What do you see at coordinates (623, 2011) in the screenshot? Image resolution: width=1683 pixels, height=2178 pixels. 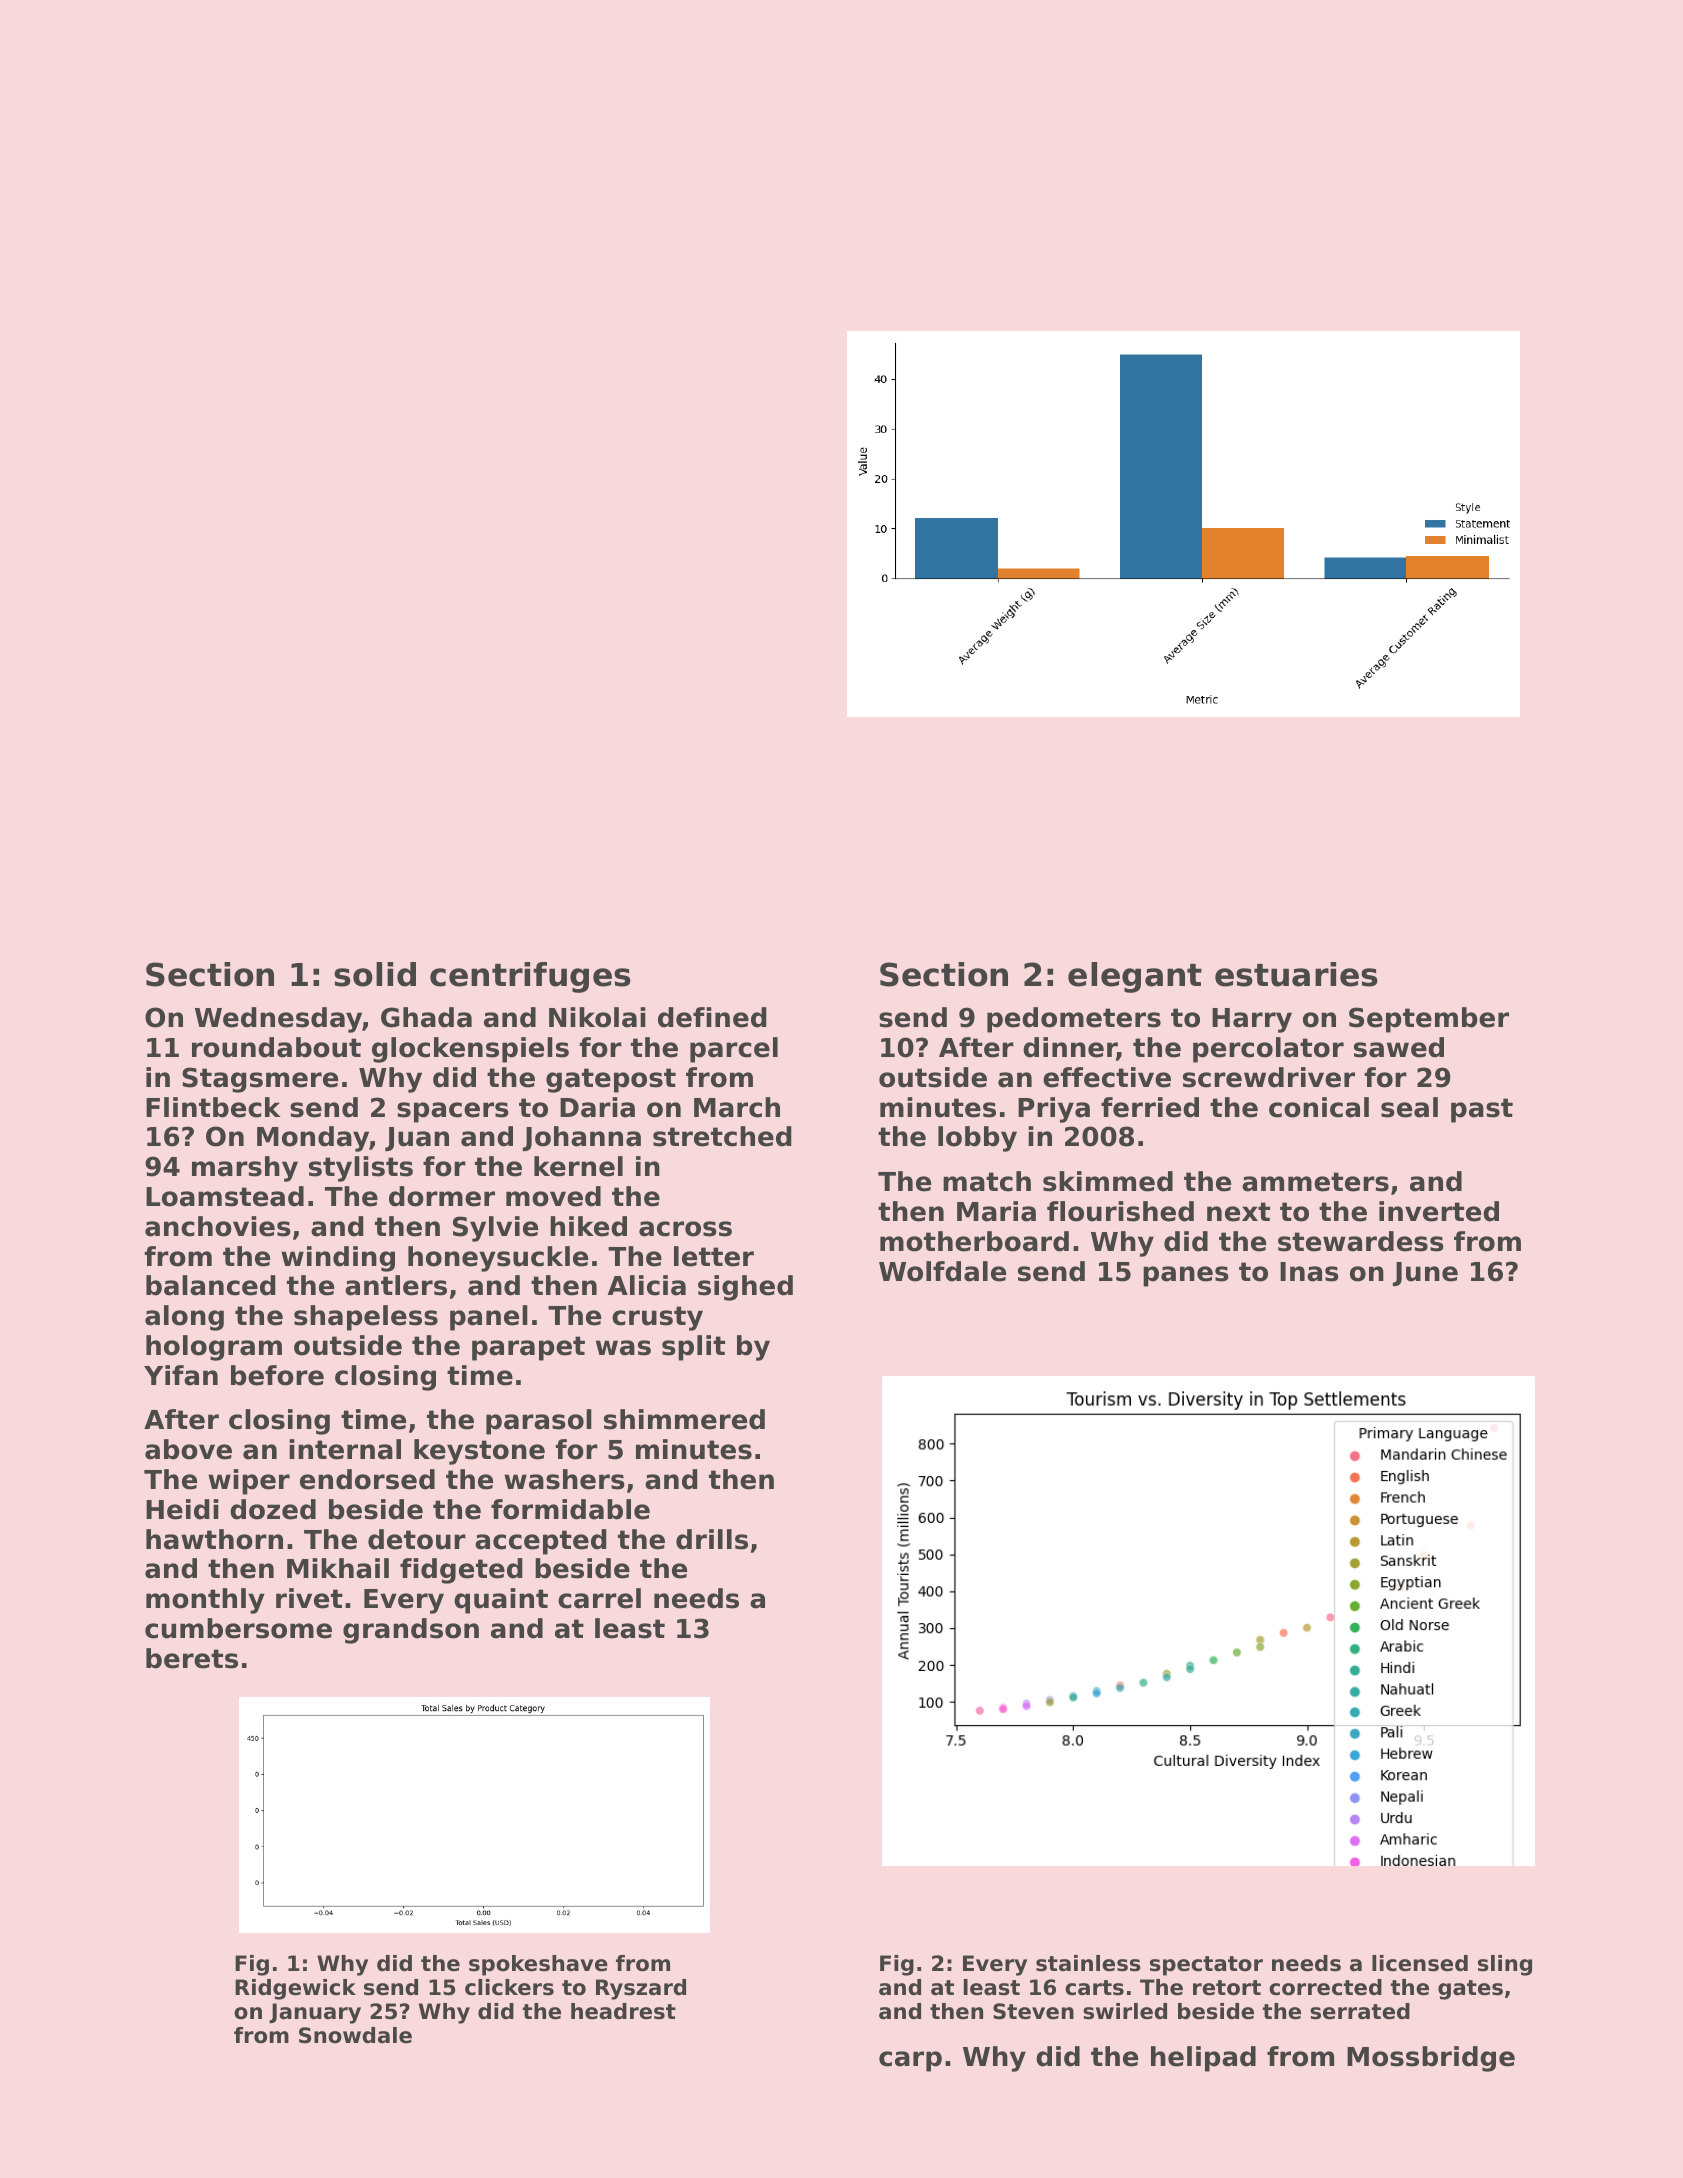 I see `headrest` at bounding box center [623, 2011].
